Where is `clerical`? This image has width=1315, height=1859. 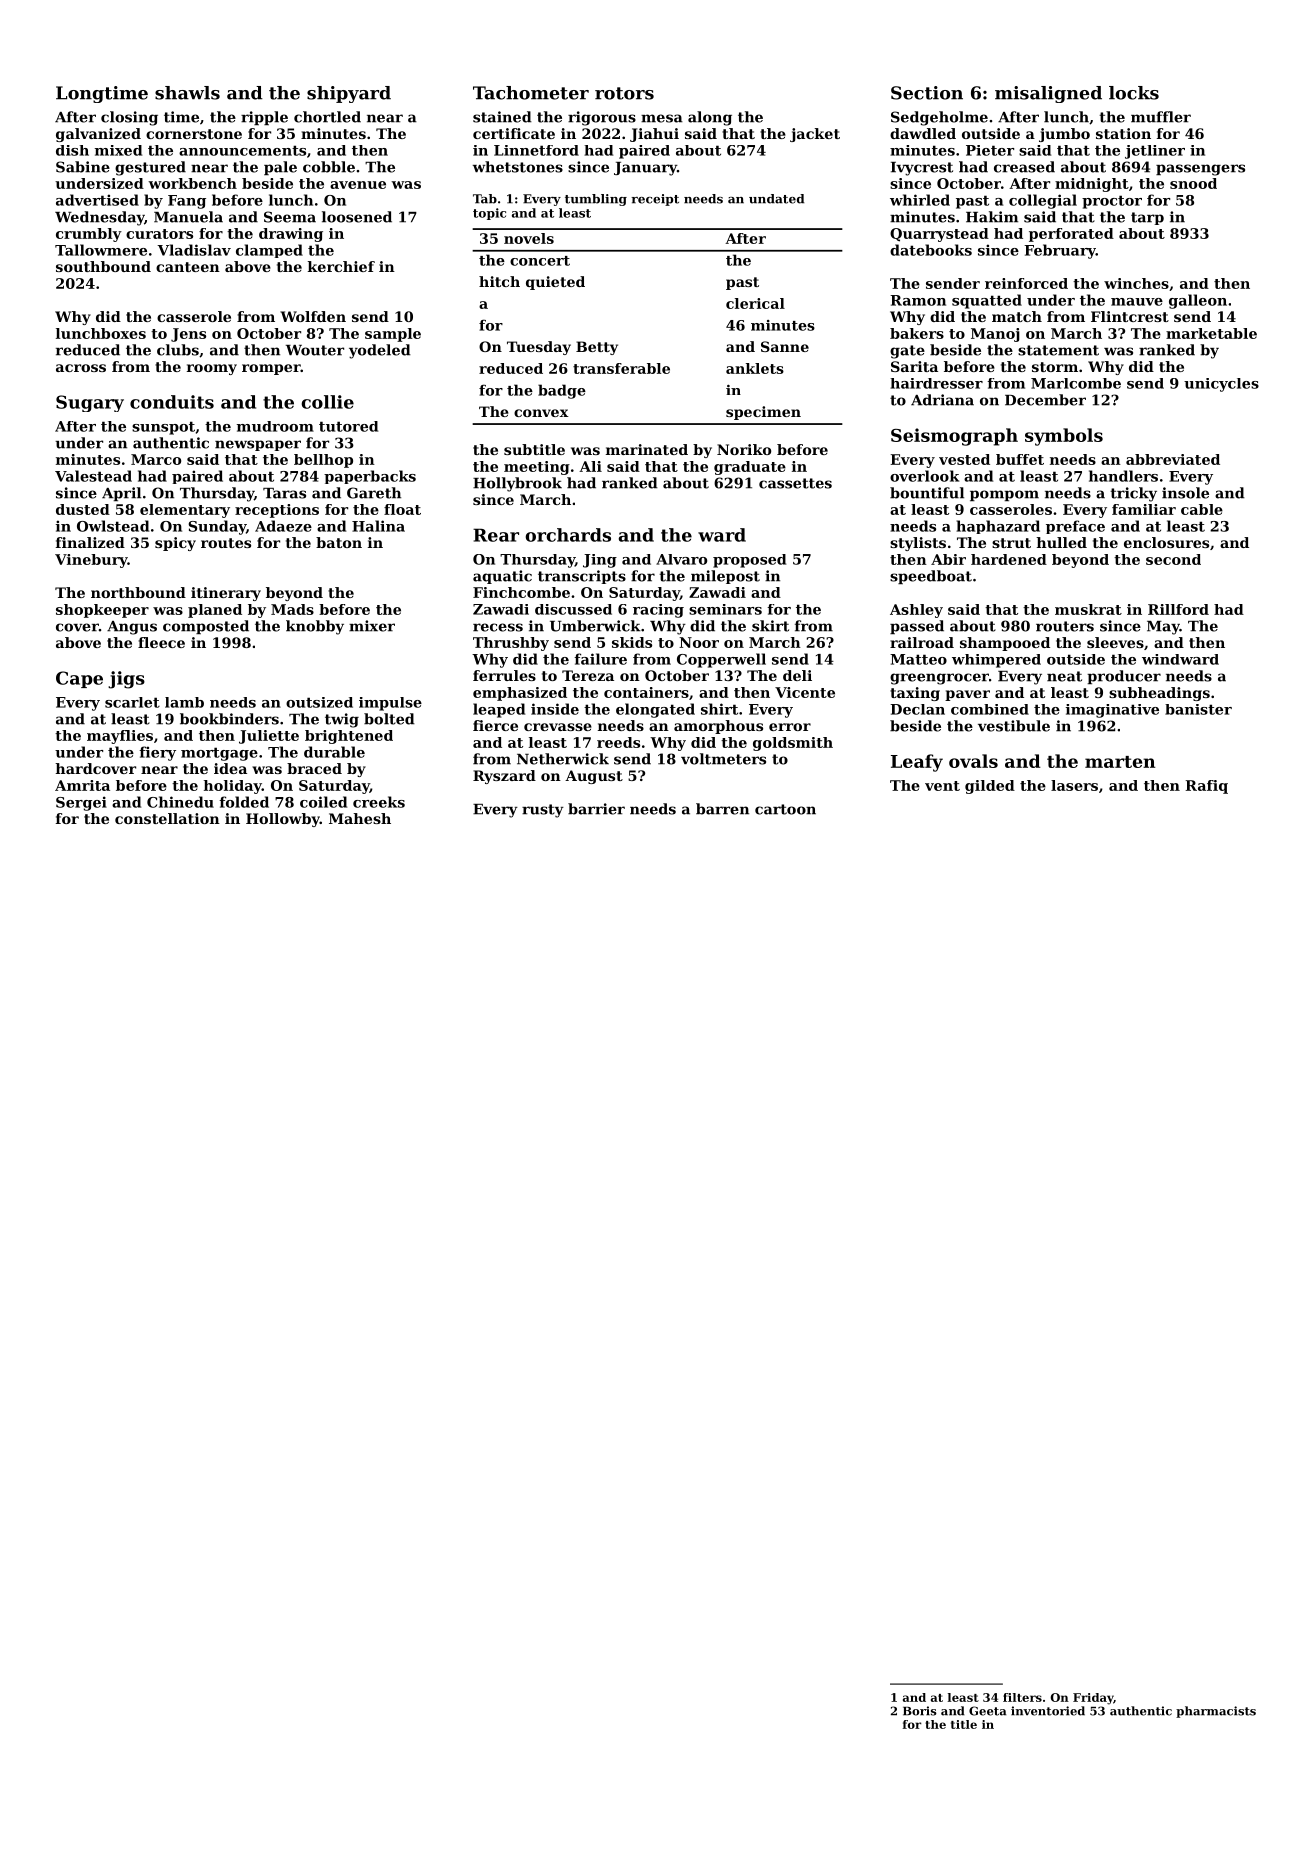 clerical is located at coordinates (755, 303).
